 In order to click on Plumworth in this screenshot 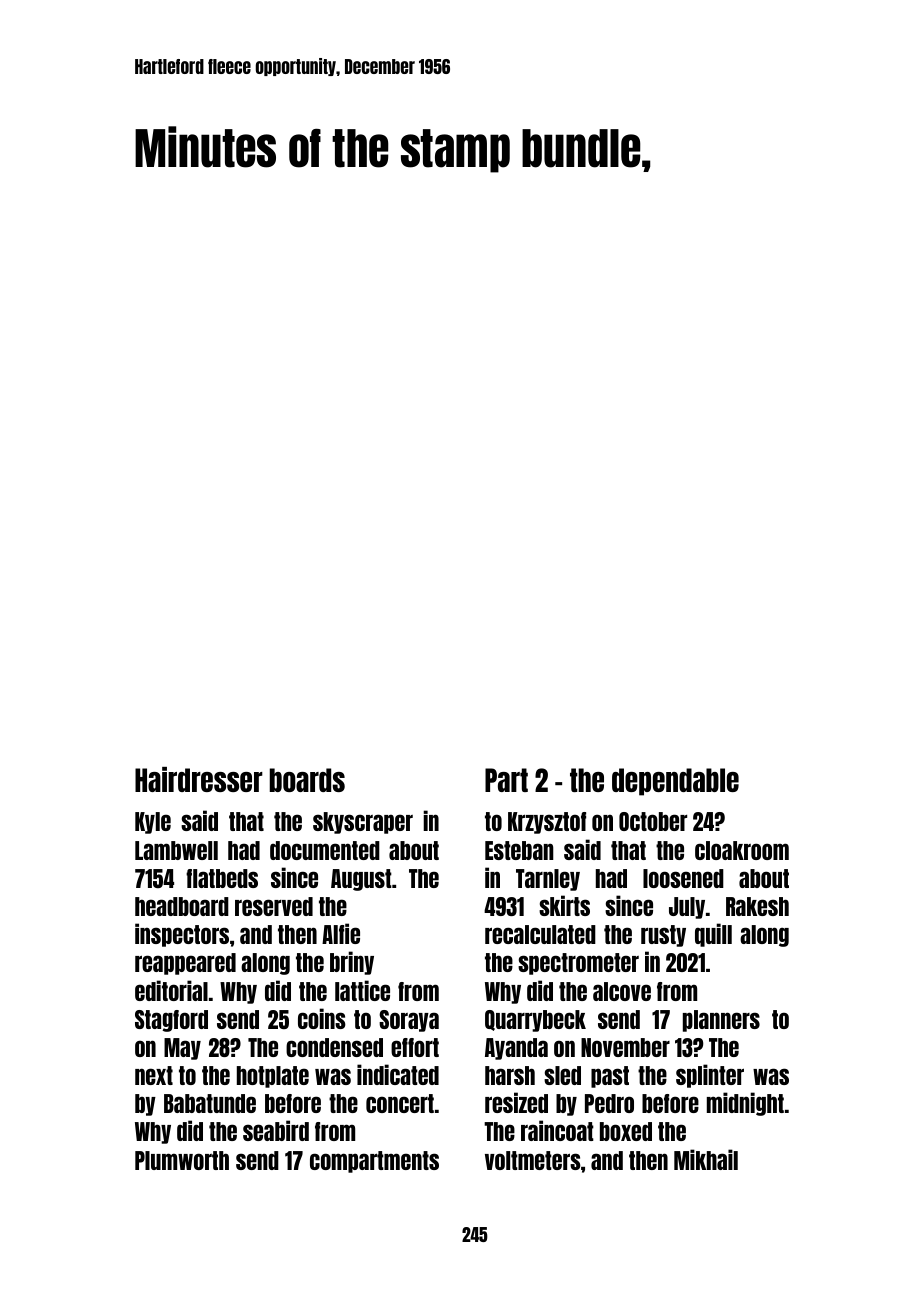, I will do `click(182, 1160)`.
